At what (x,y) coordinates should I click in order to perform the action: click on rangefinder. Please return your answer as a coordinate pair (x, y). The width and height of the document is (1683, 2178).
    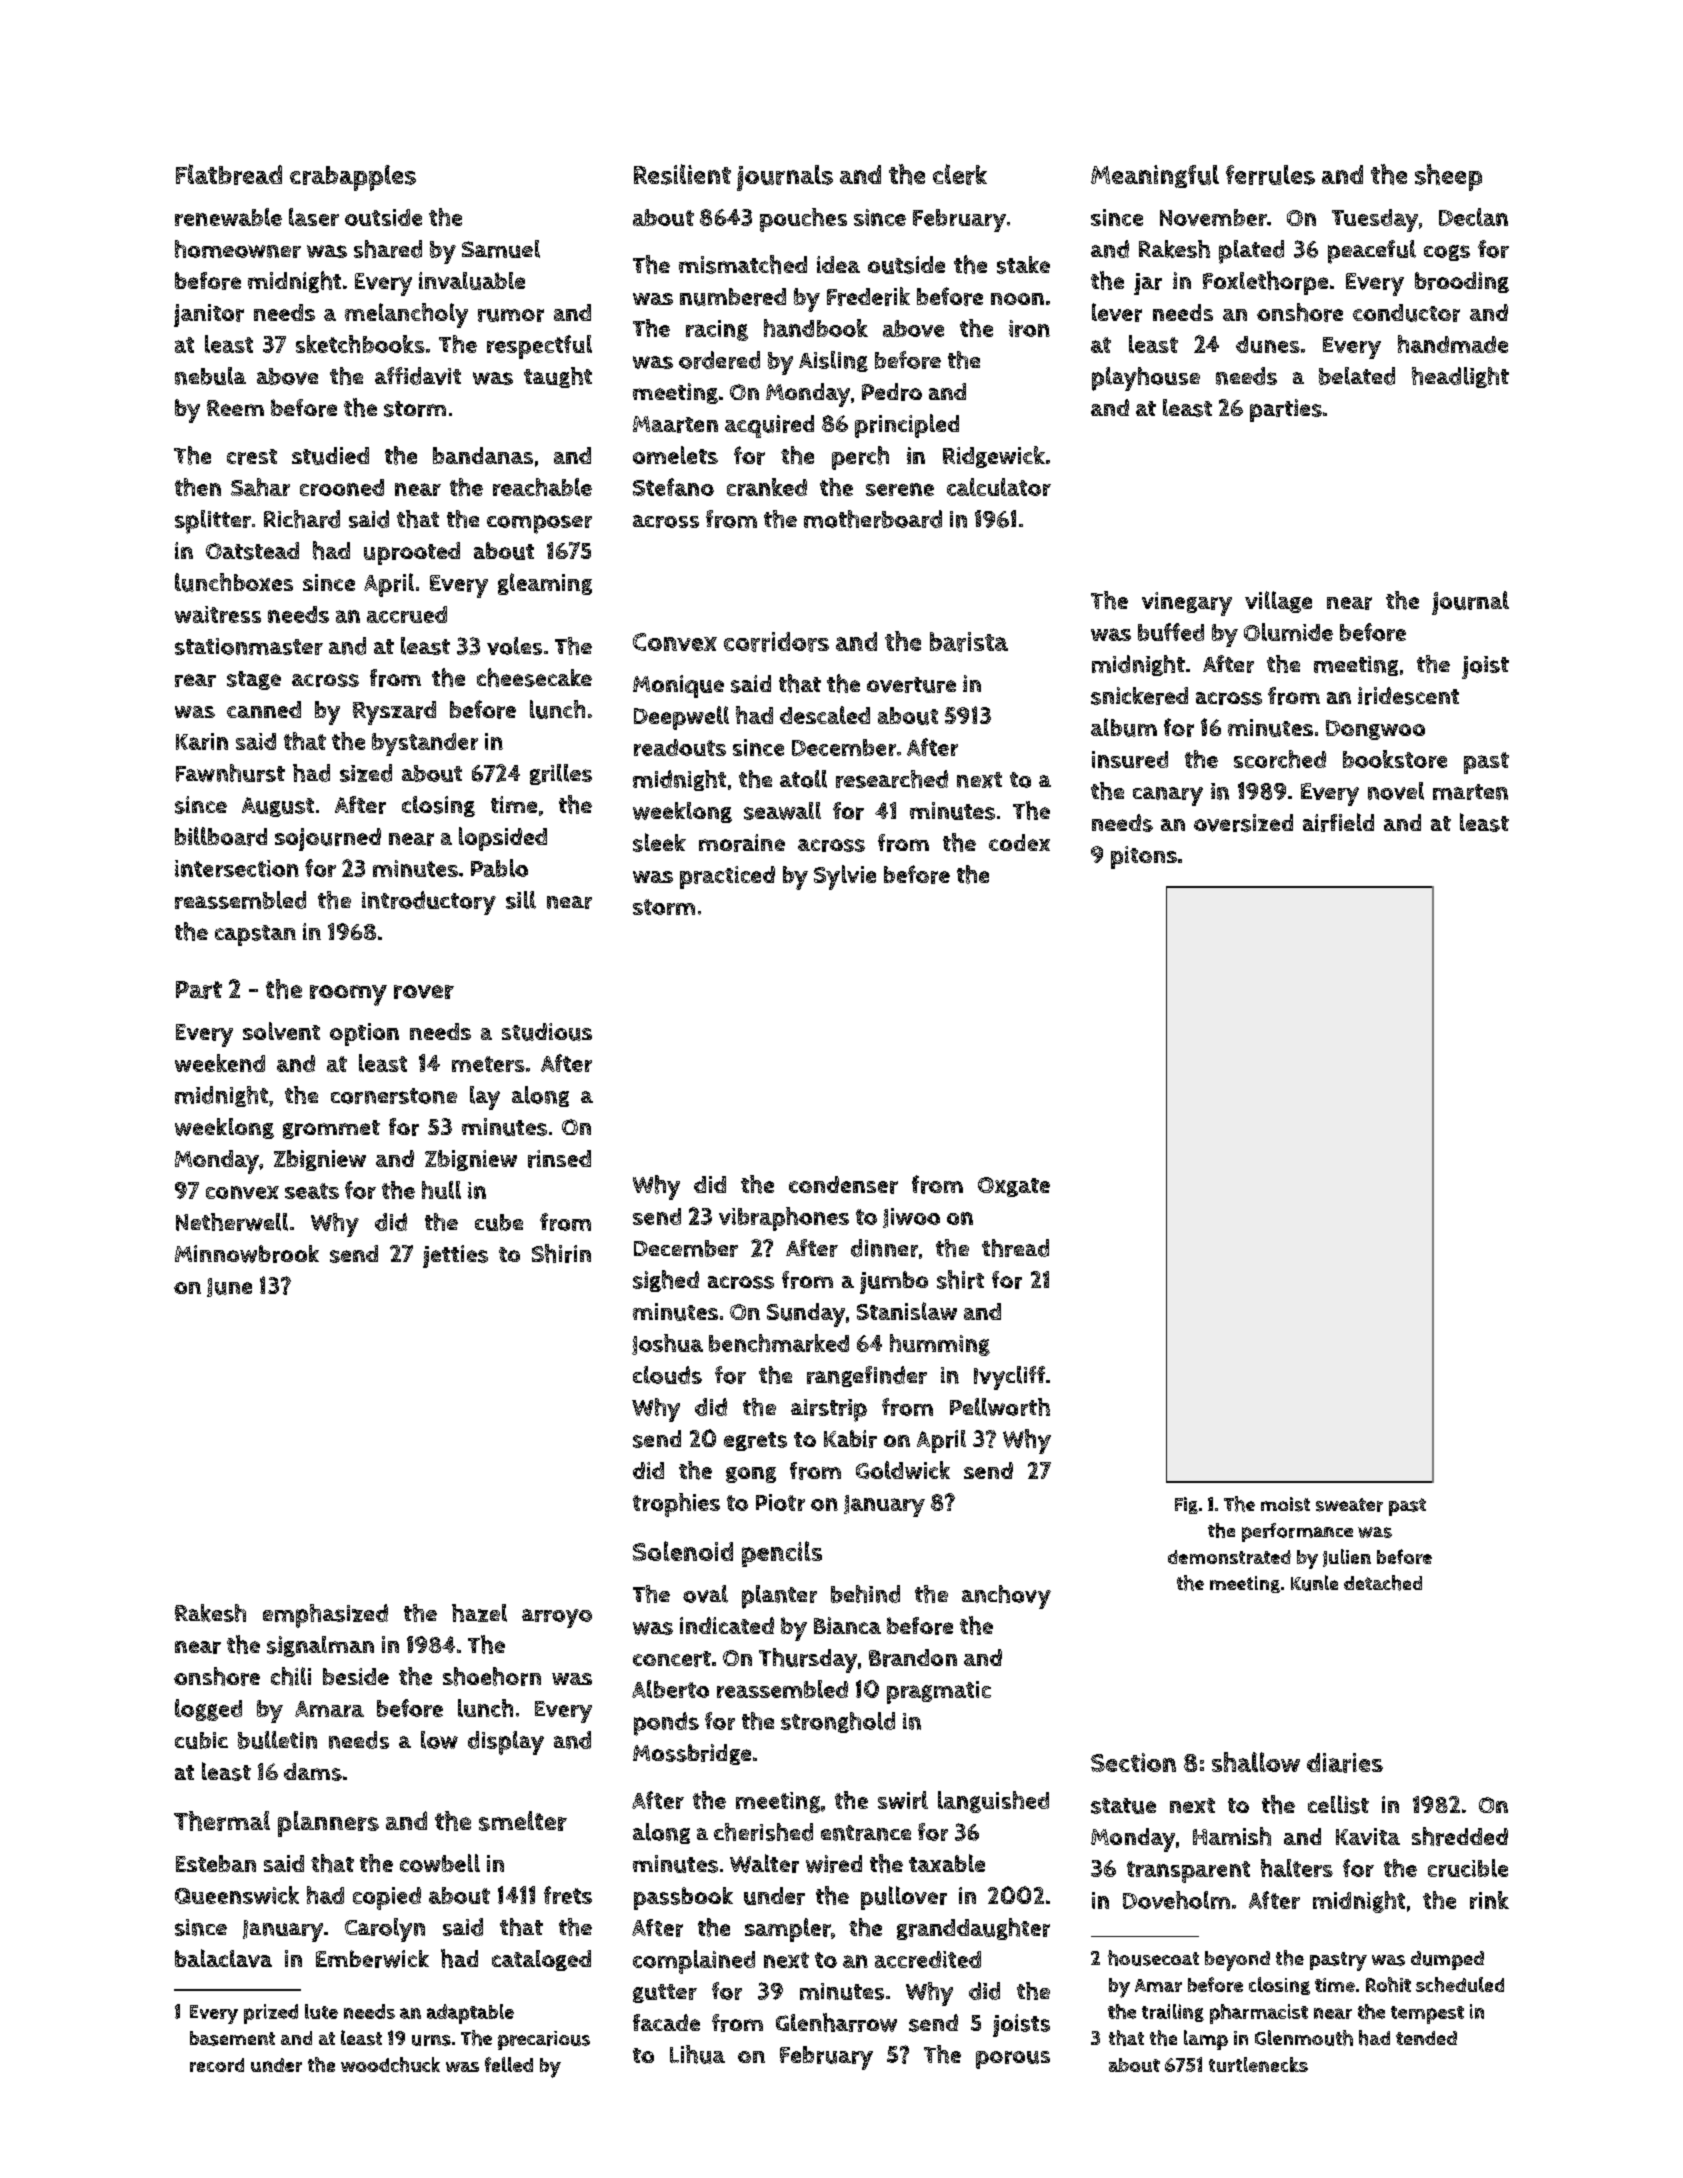
    Looking at the image, I should click on (867, 1376).
